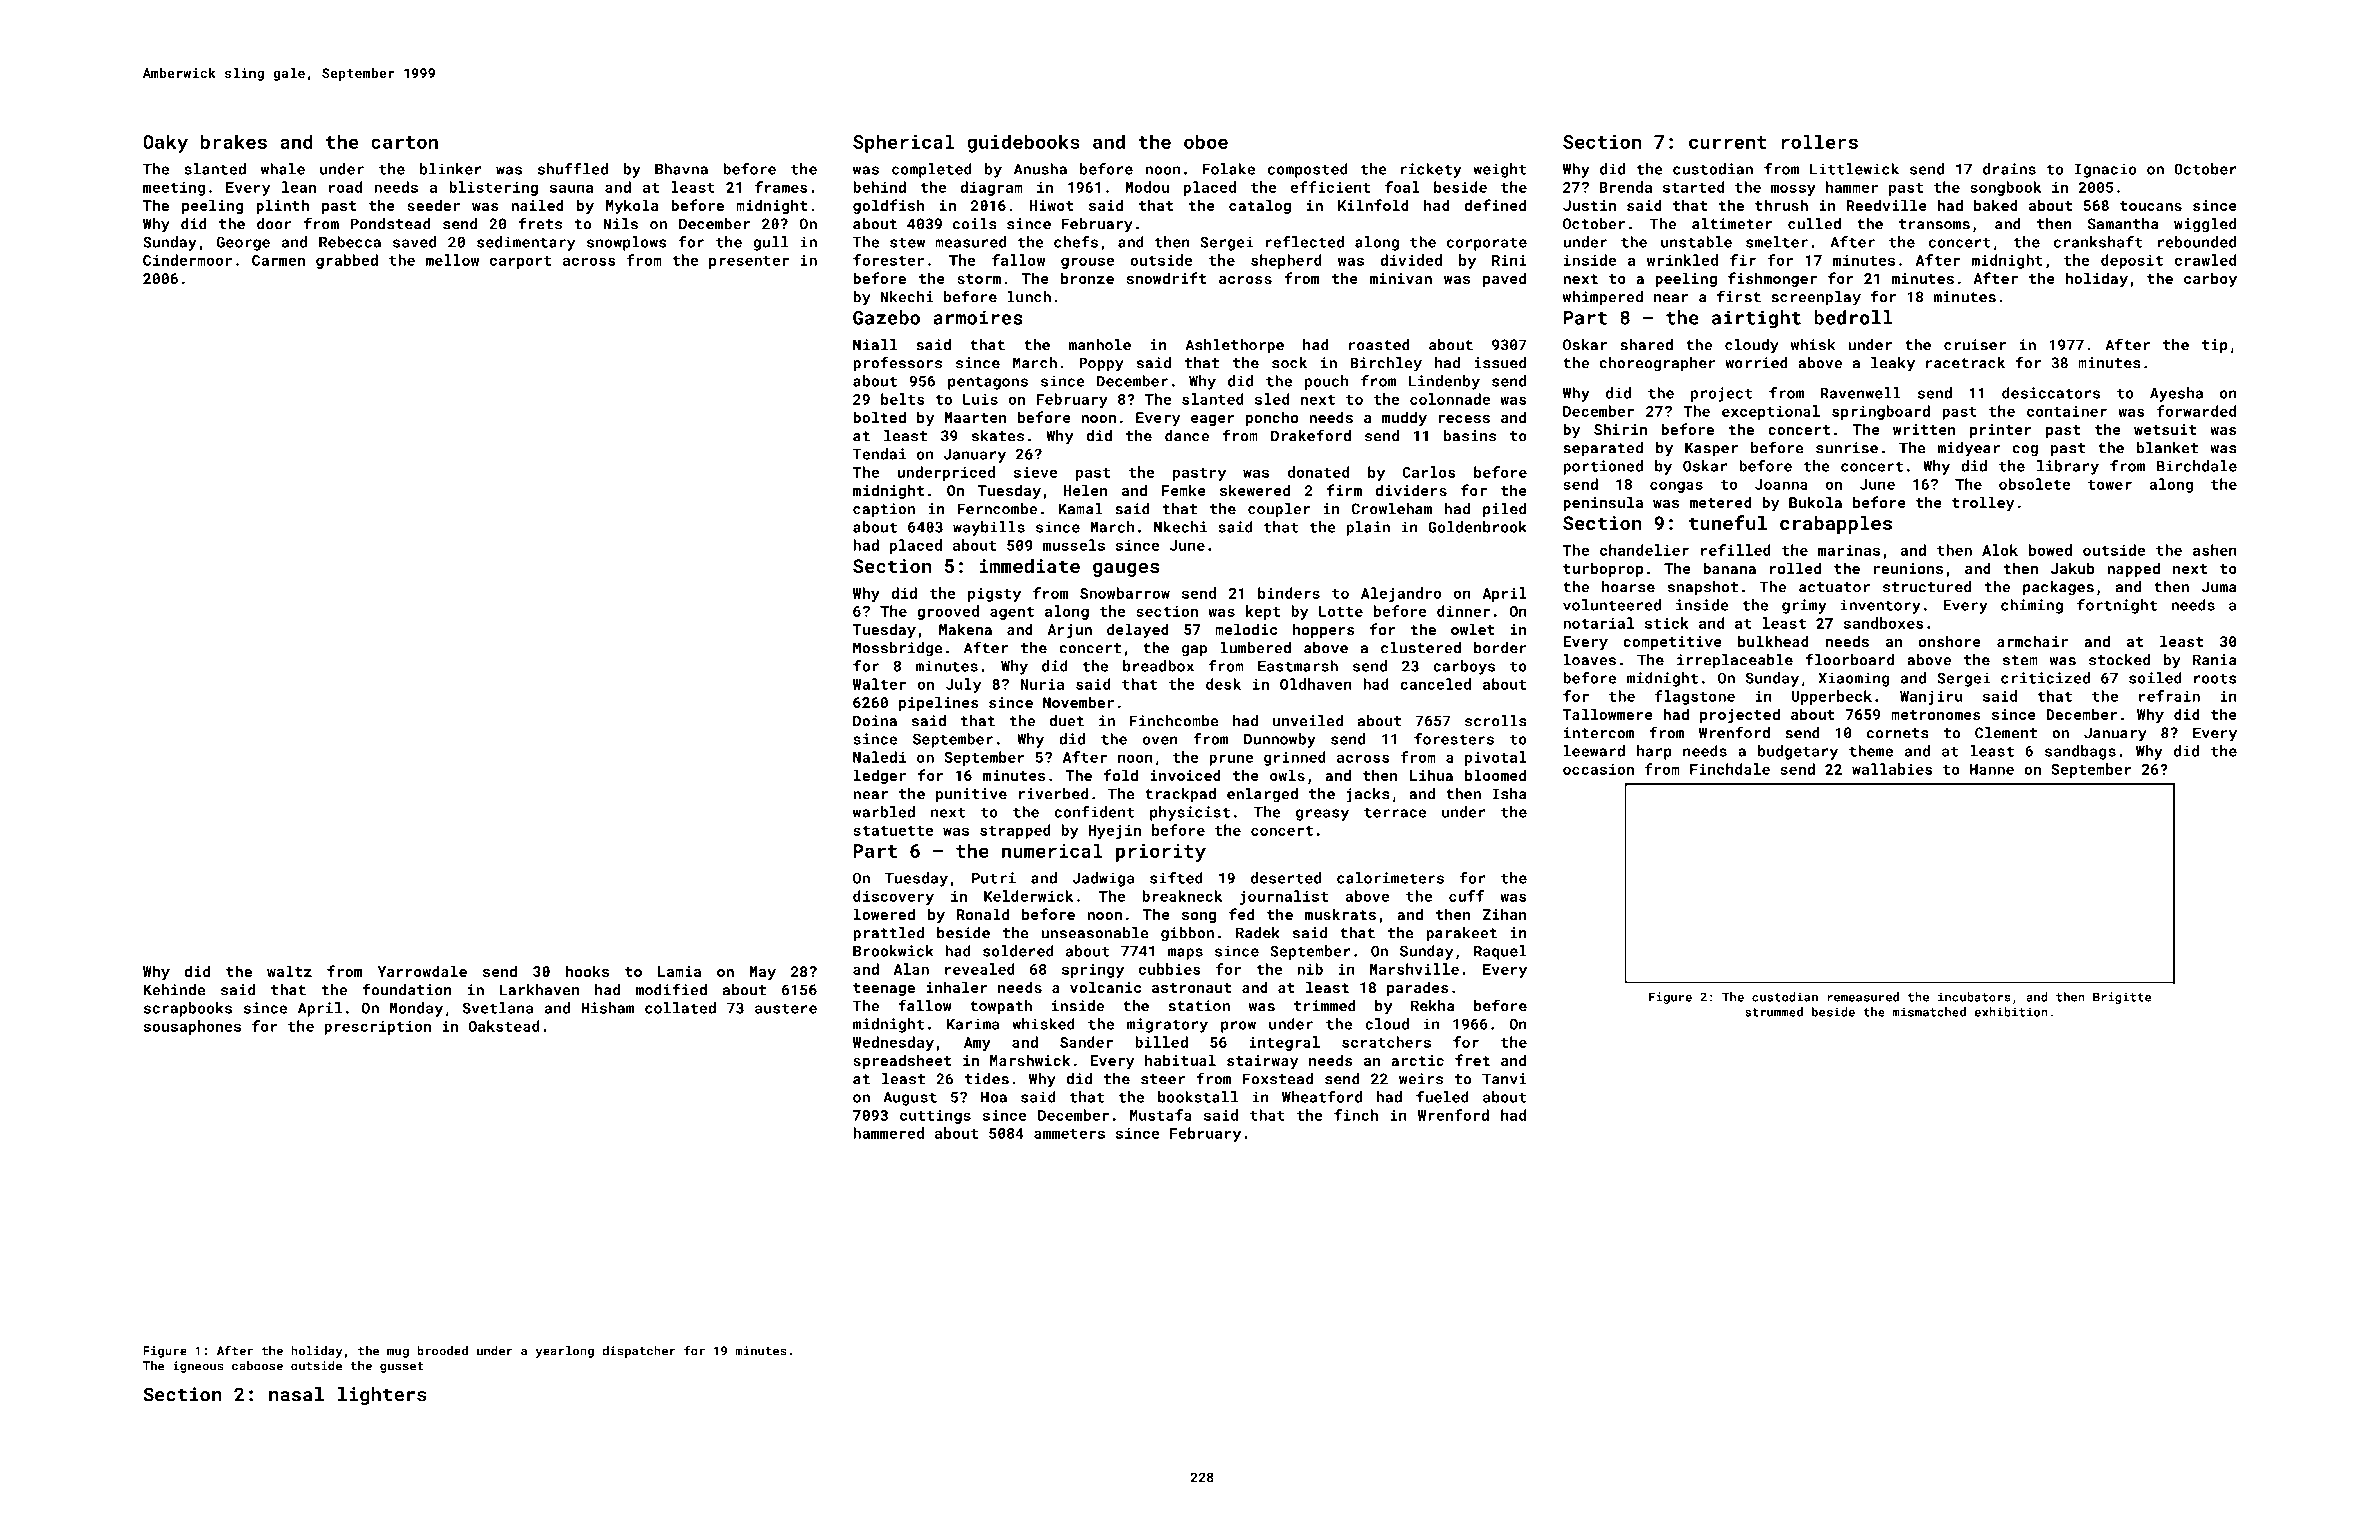  What do you see at coordinates (1892, 769) in the screenshot?
I see `wallabies` at bounding box center [1892, 769].
